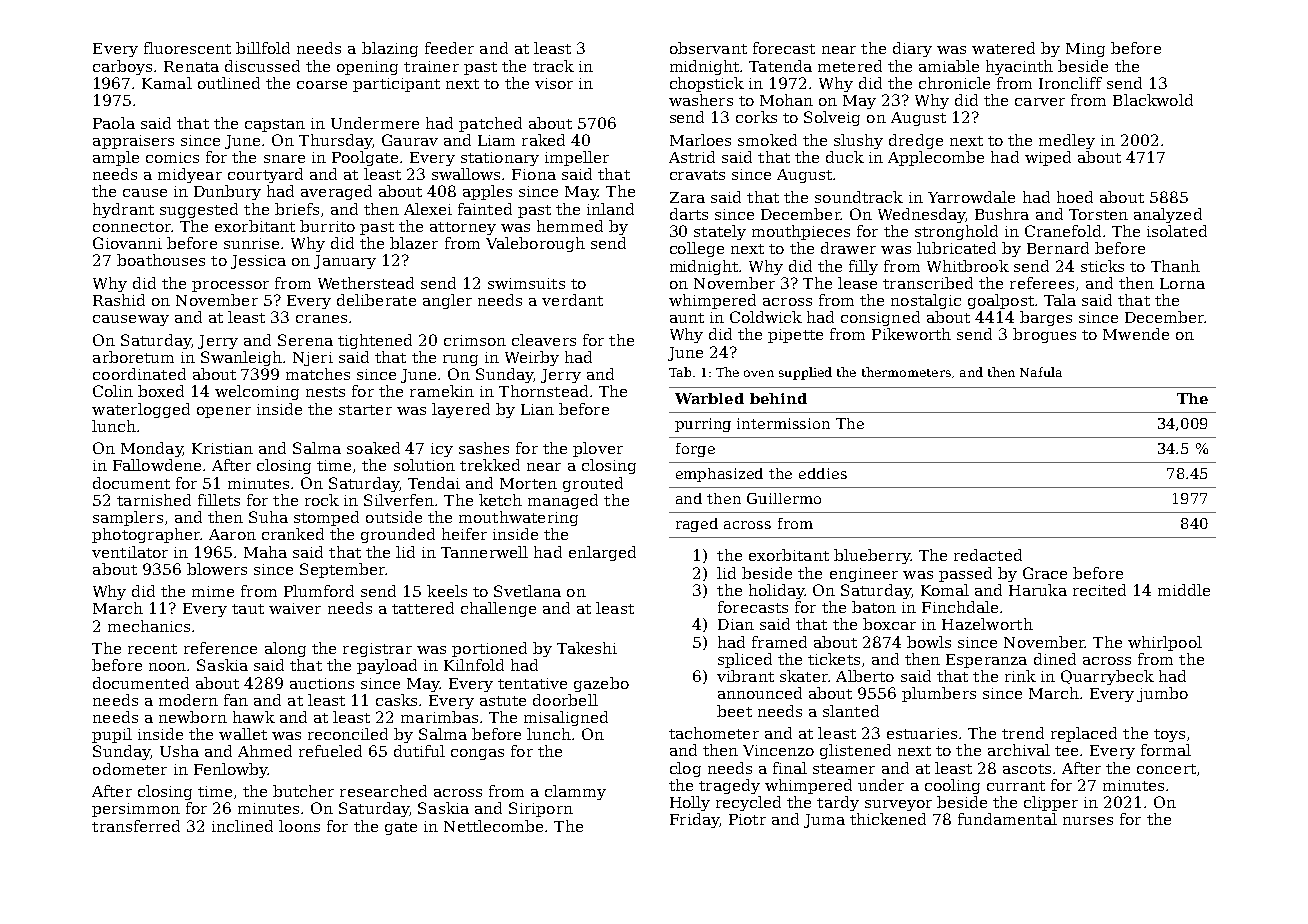  Describe the element at coordinates (532, 683) in the document. I see `tentative` at that location.
